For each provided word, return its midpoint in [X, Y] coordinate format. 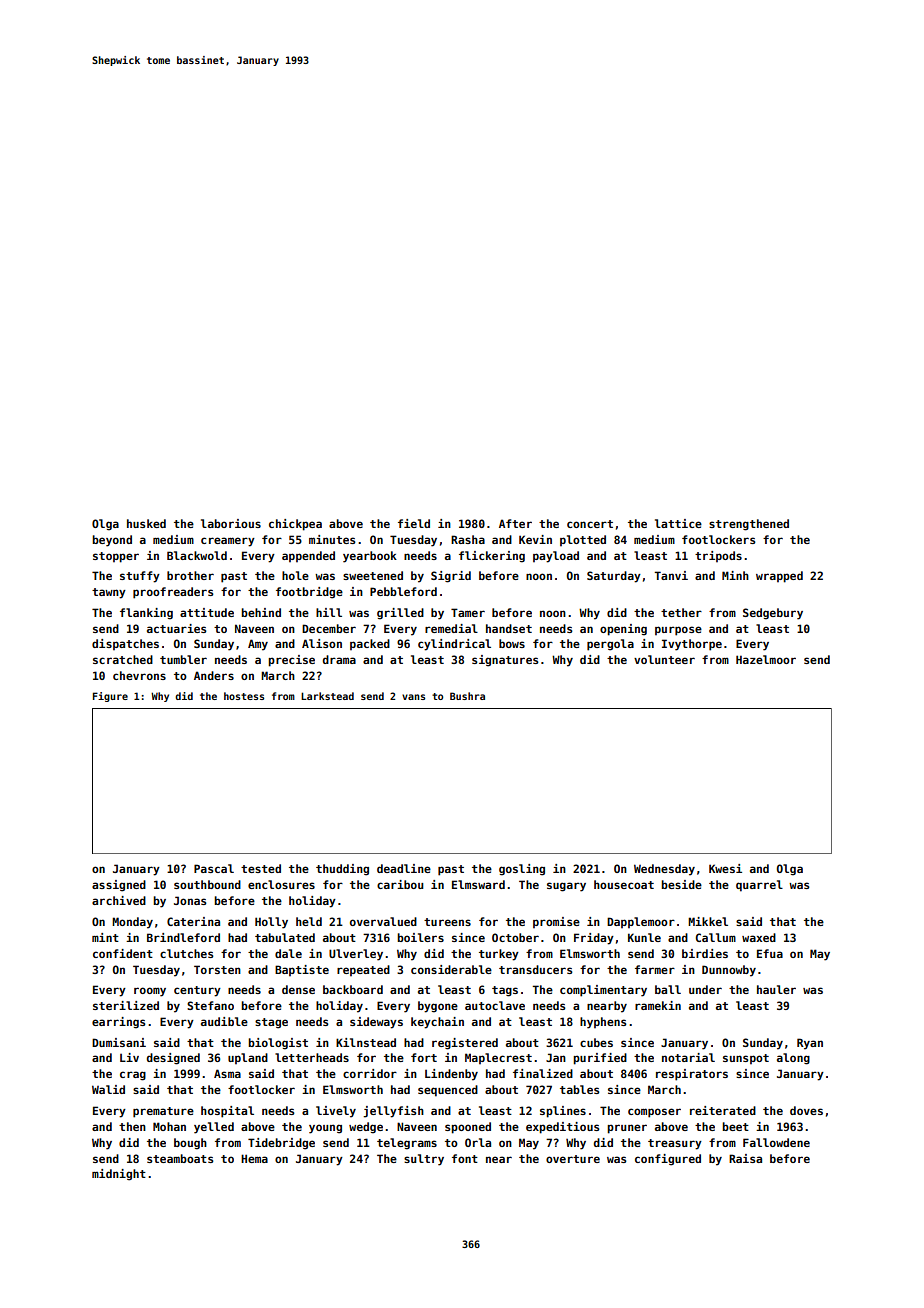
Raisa [745, 1158]
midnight [119, 1175]
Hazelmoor [766, 659]
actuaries [176, 628]
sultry [424, 1160]
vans [413, 697]
